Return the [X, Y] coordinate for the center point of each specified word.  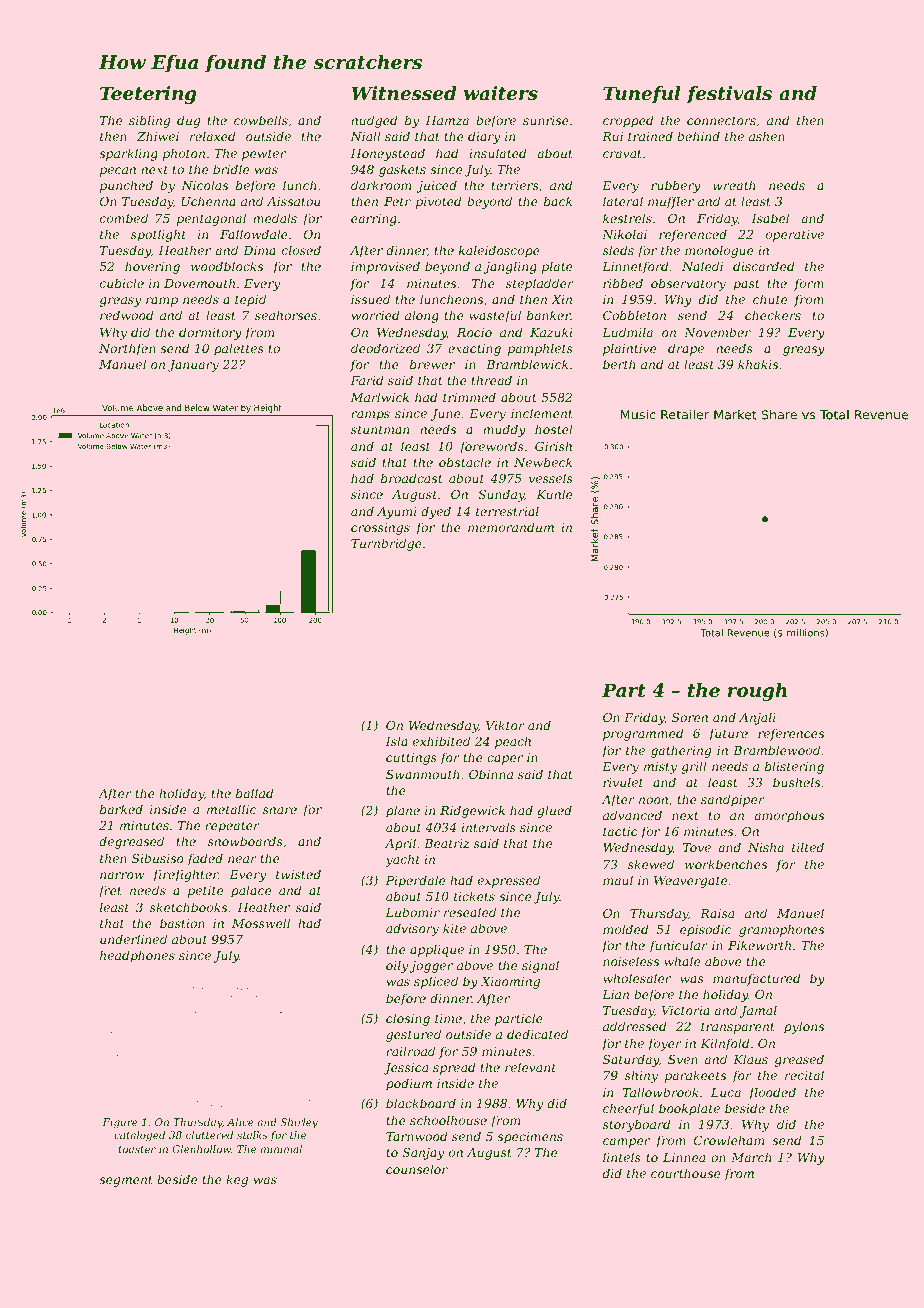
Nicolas [204, 185]
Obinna [491, 774]
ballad [255, 793]
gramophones [781, 930]
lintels [622, 1157]
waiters [501, 93]
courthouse [685, 1173]
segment [126, 1181]
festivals [729, 95]
